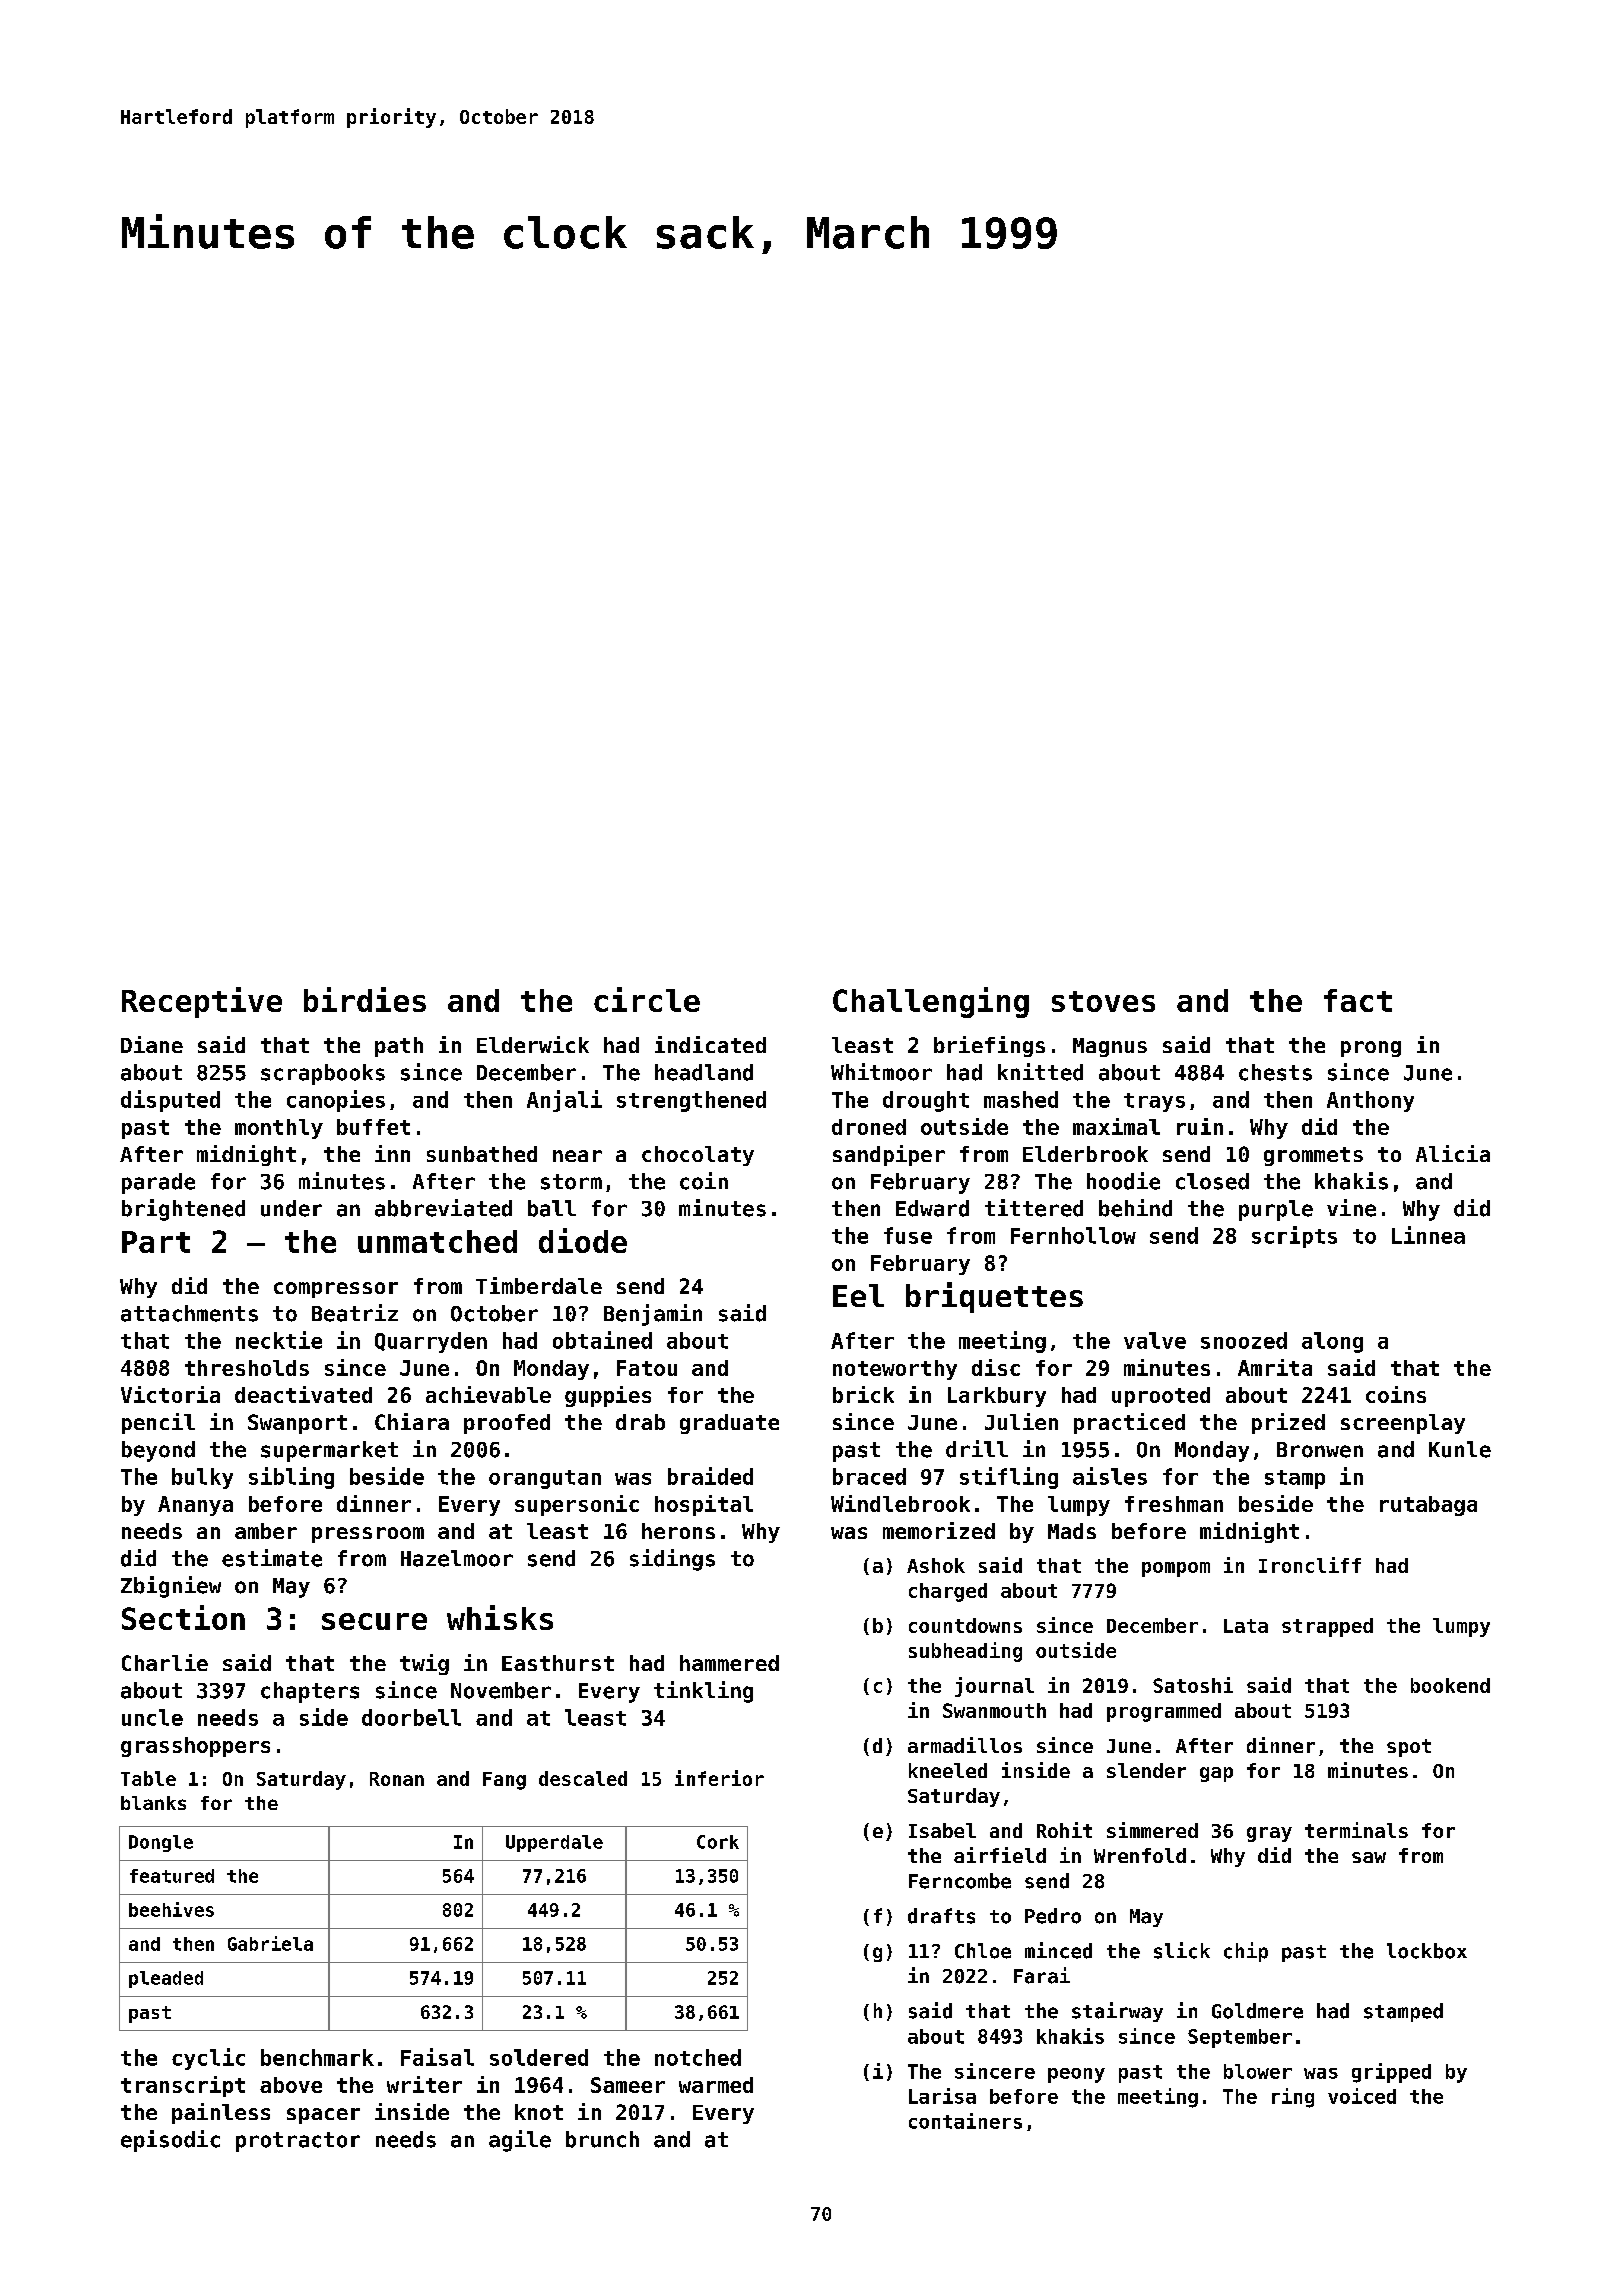  What do you see at coordinates (942, 2096) in the screenshot?
I see `Larisa` at bounding box center [942, 2096].
